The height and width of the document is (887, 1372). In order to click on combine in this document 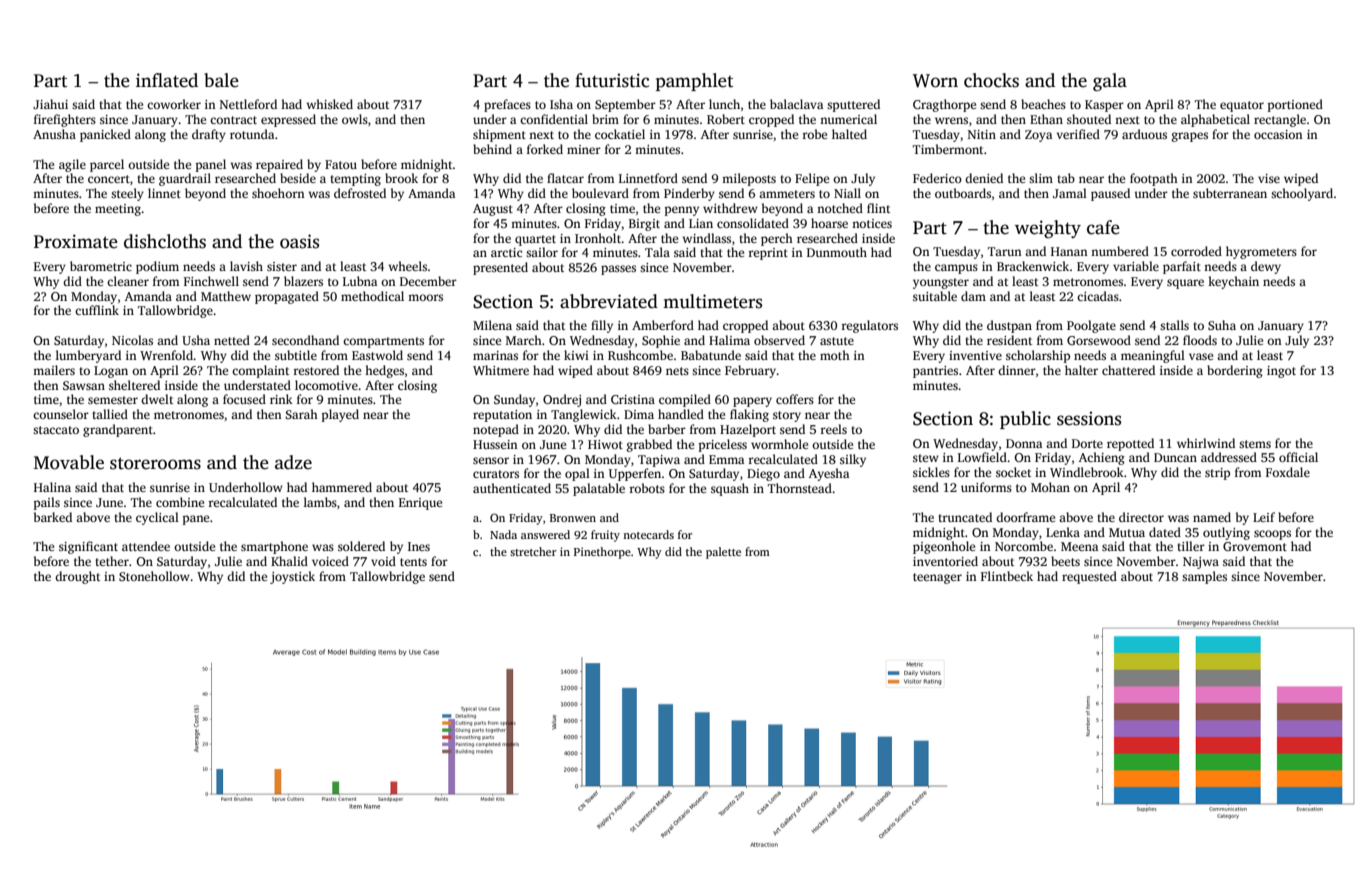, I will do `click(180, 502)`.
